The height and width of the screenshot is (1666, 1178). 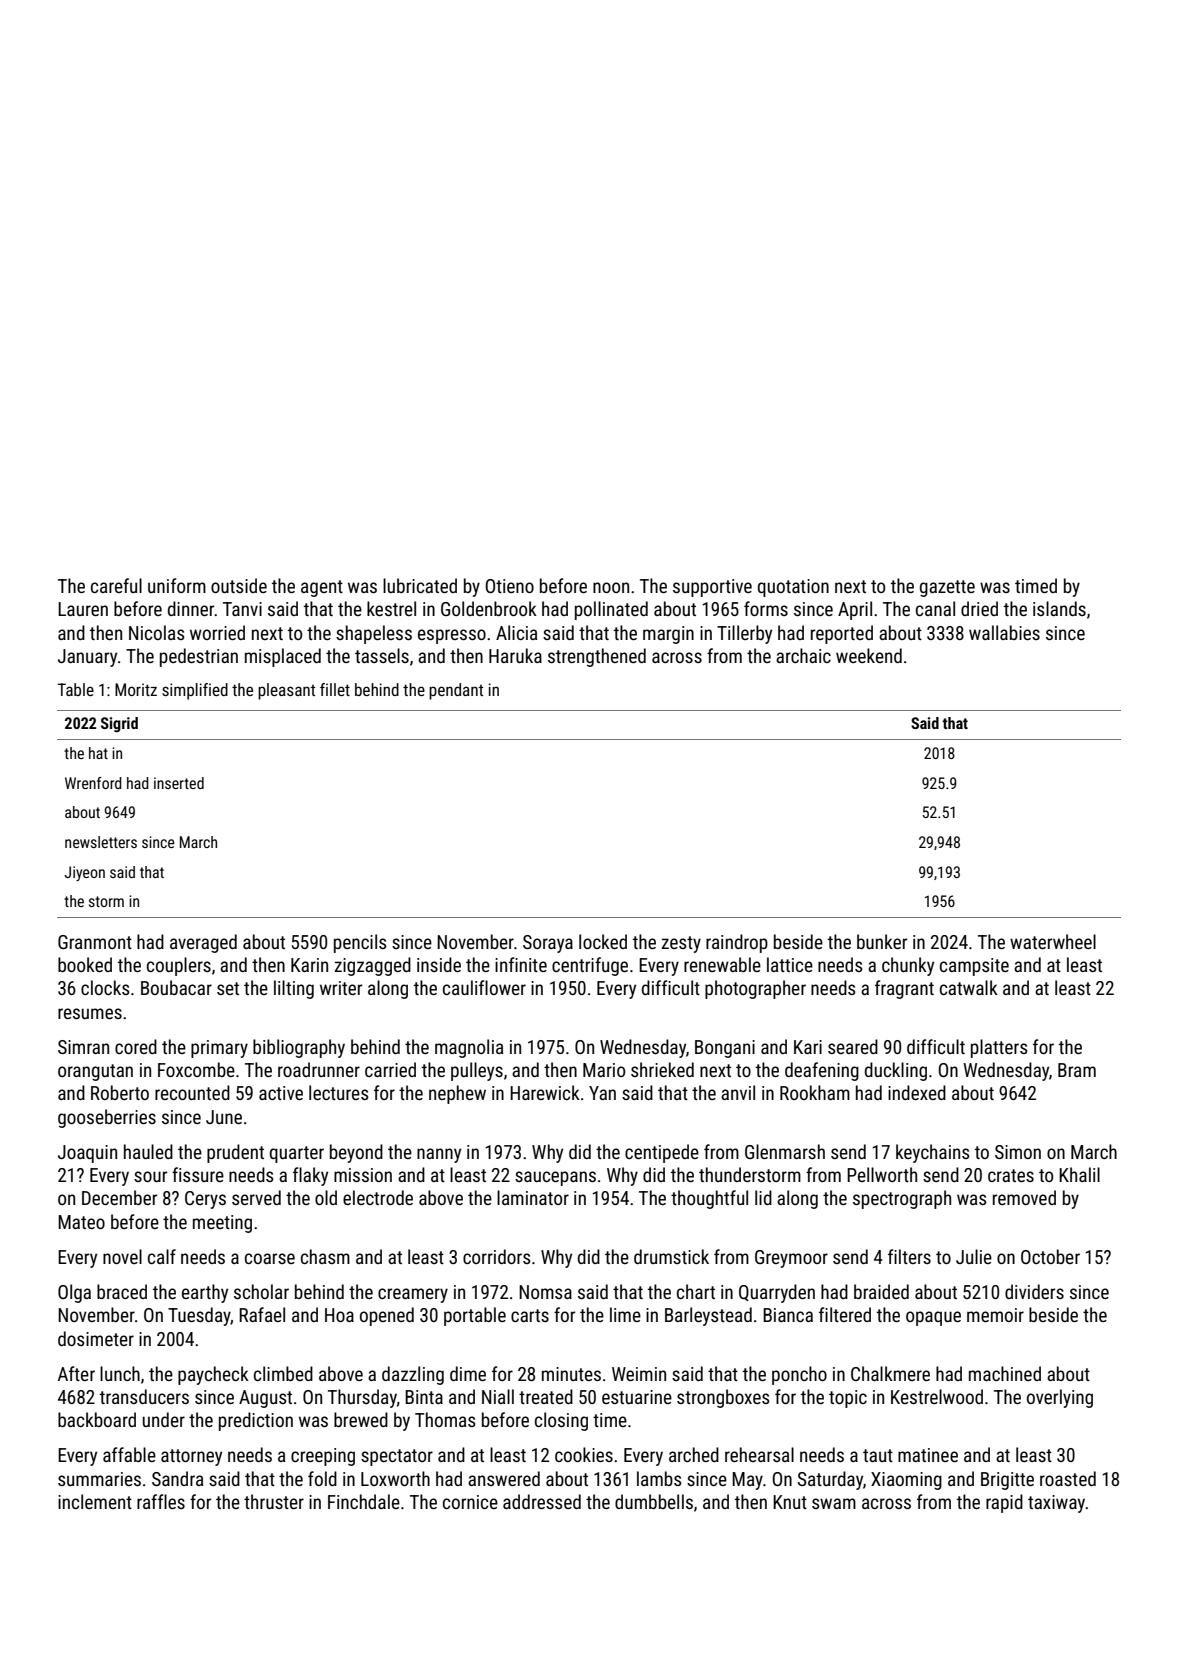 I want to click on platters, so click(x=999, y=1048).
